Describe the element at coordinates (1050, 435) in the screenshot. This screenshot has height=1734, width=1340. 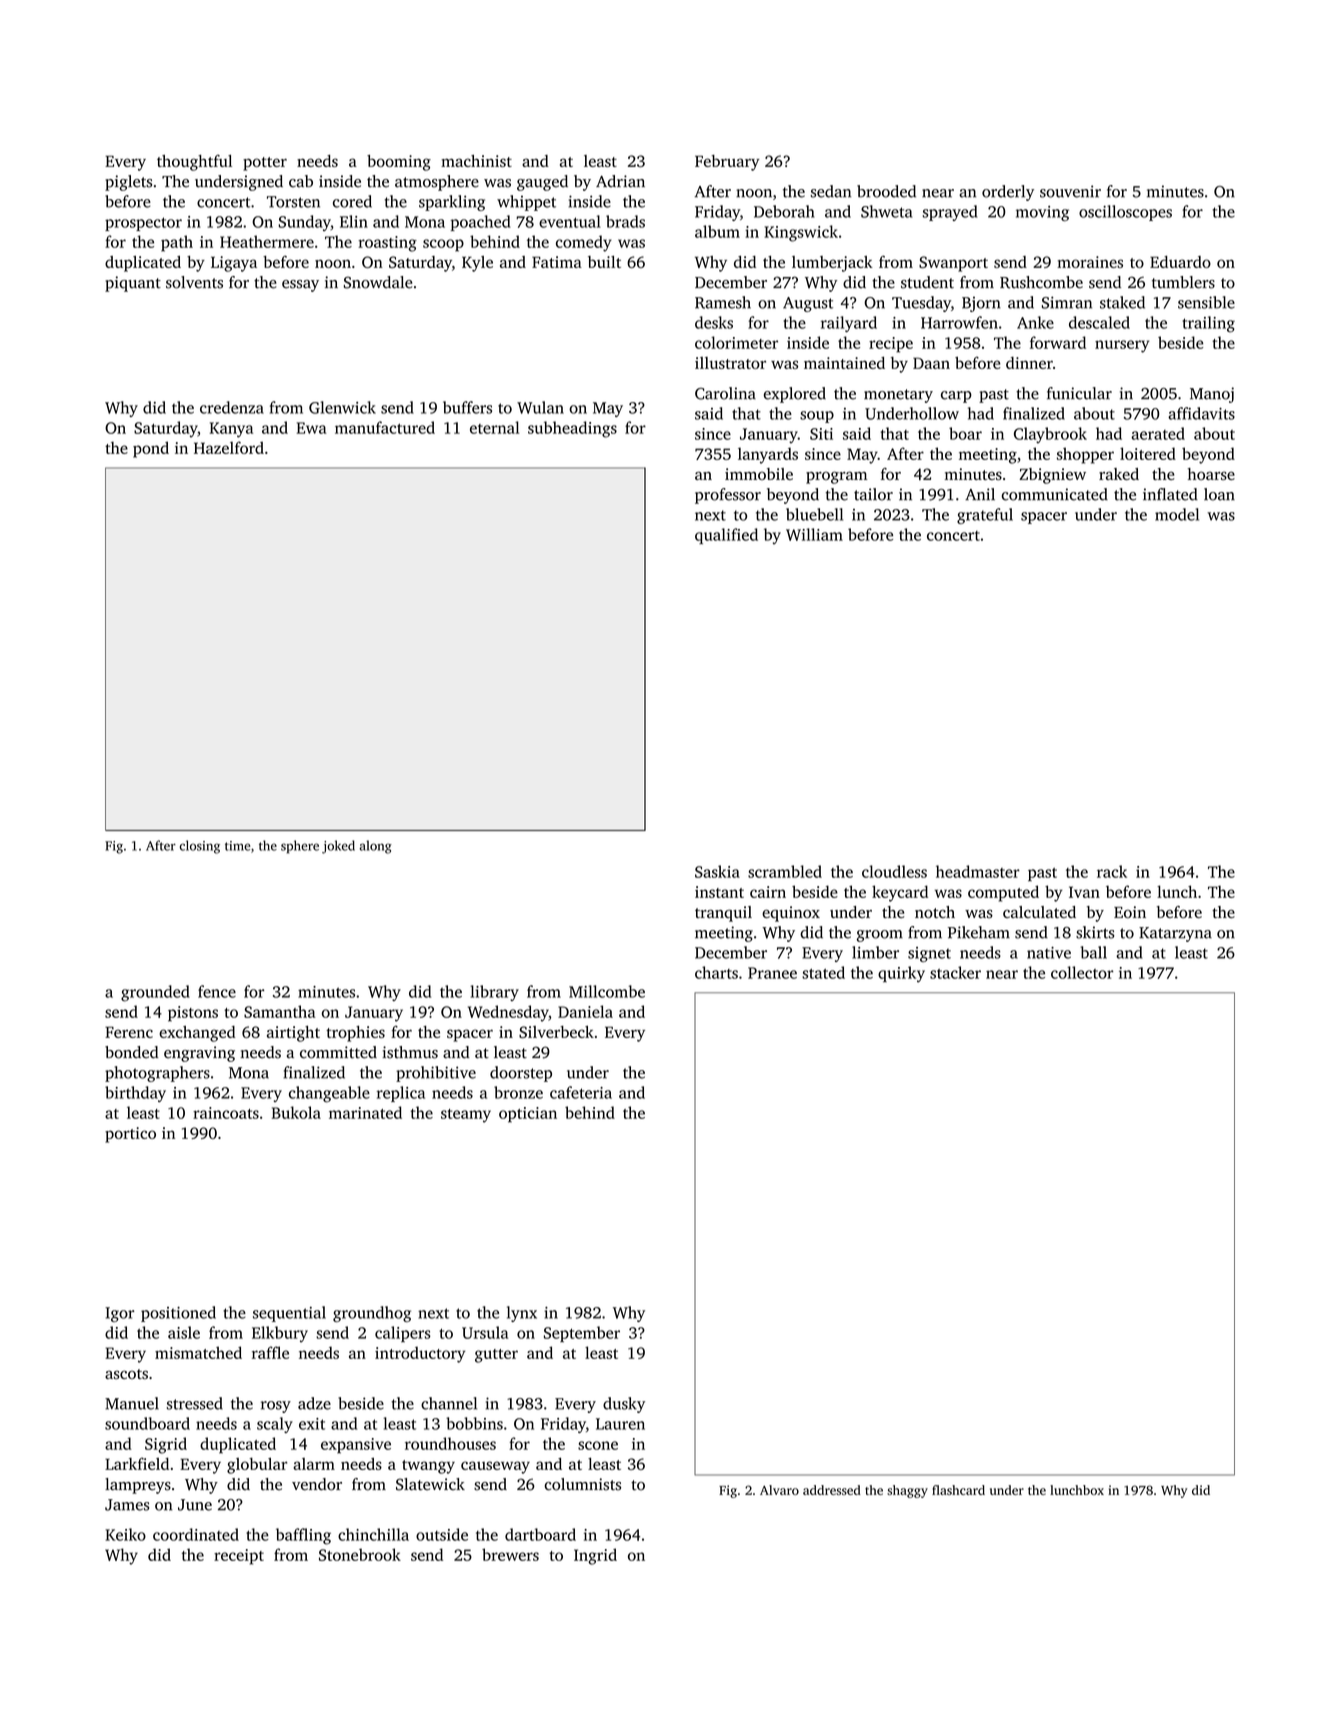
I see `Claybrook` at that location.
